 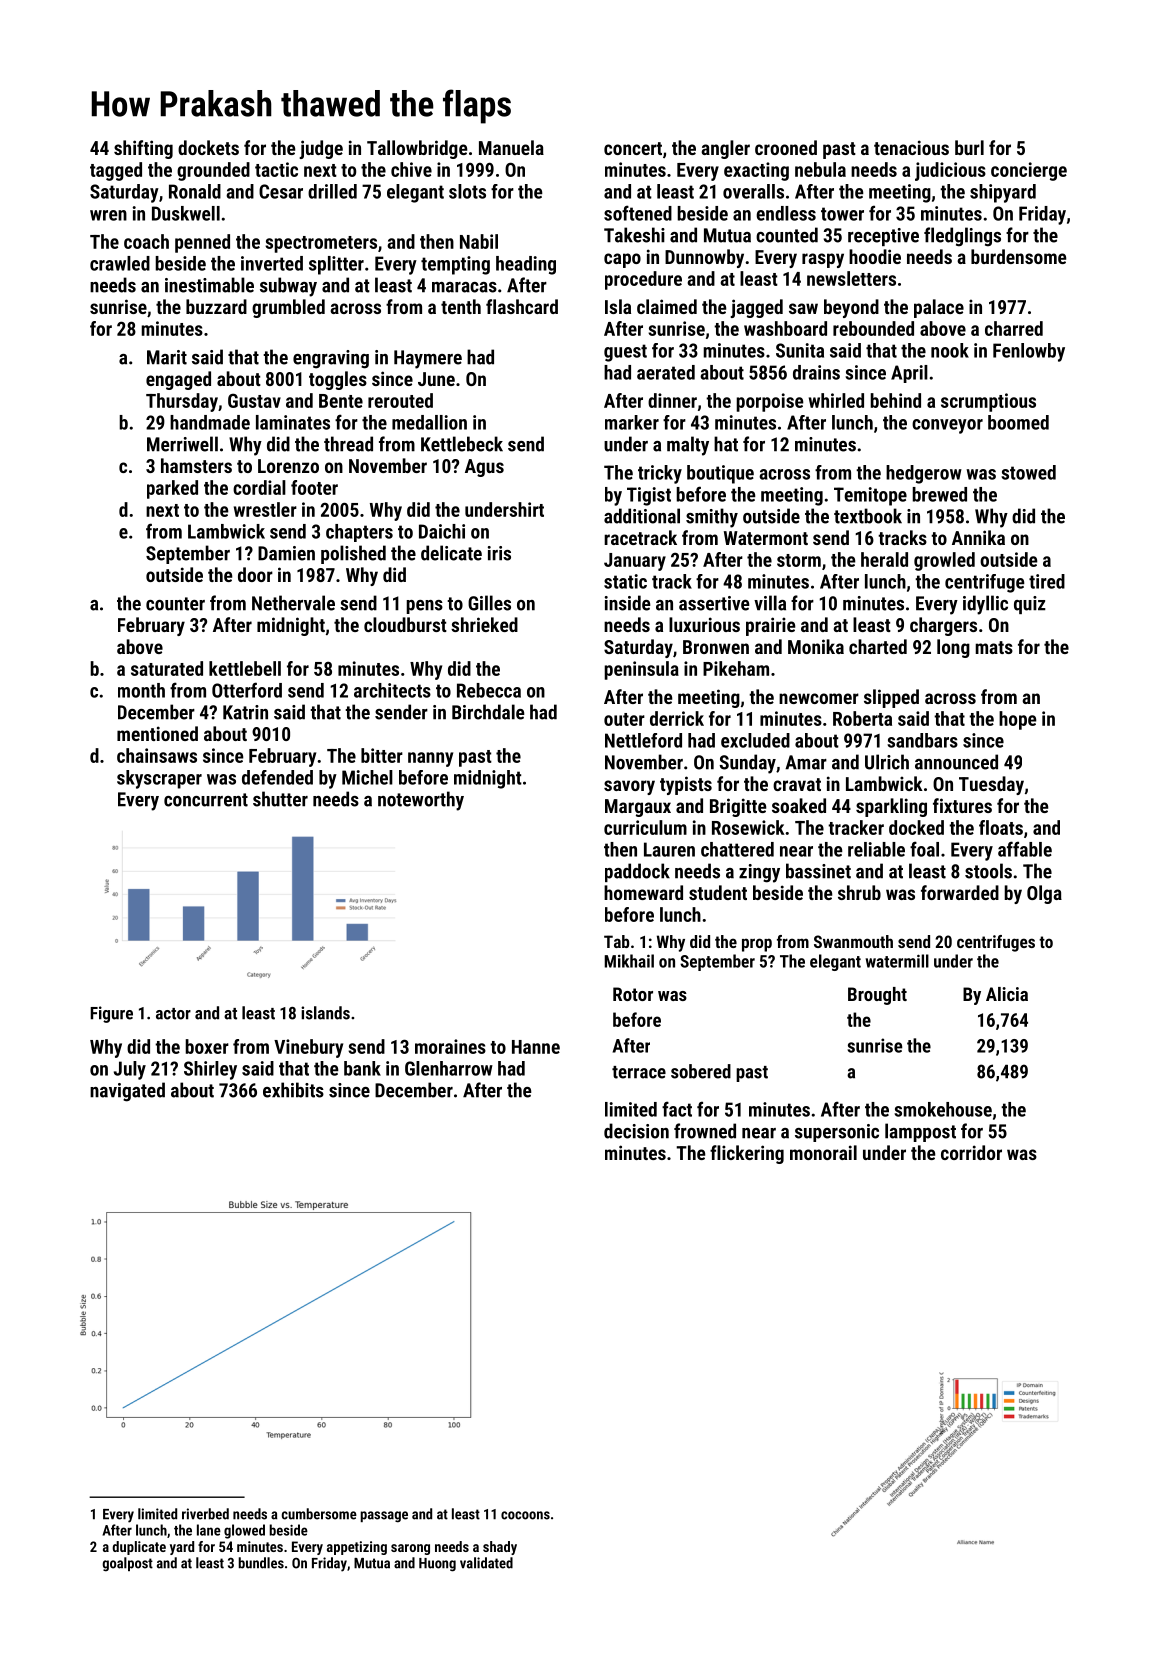 What do you see at coordinates (205, 1514) in the screenshot?
I see `riverbed` at bounding box center [205, 1514].
